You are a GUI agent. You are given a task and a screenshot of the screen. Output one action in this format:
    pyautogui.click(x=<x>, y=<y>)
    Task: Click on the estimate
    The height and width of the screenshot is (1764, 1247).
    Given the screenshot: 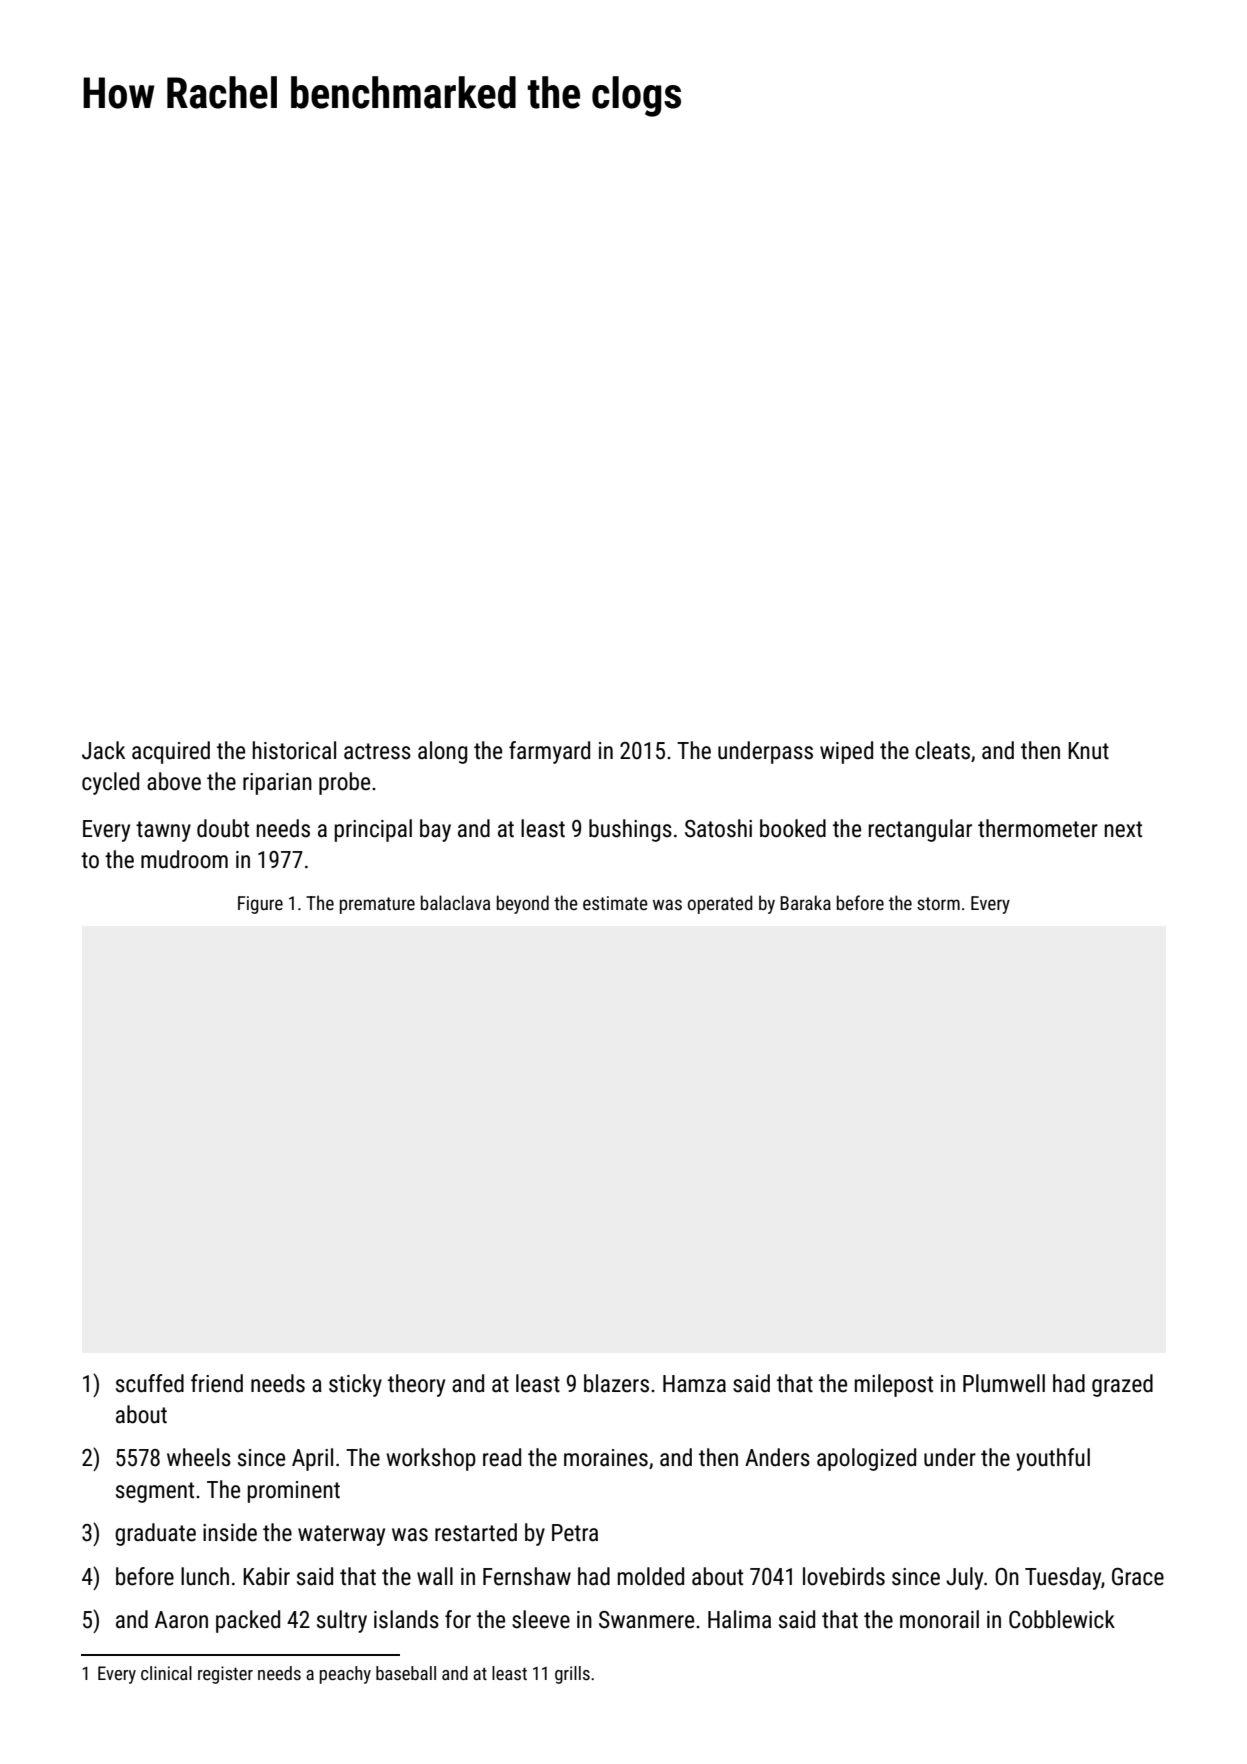 What is the action you would take?
    pyautogui.click(x=615, y=903)
